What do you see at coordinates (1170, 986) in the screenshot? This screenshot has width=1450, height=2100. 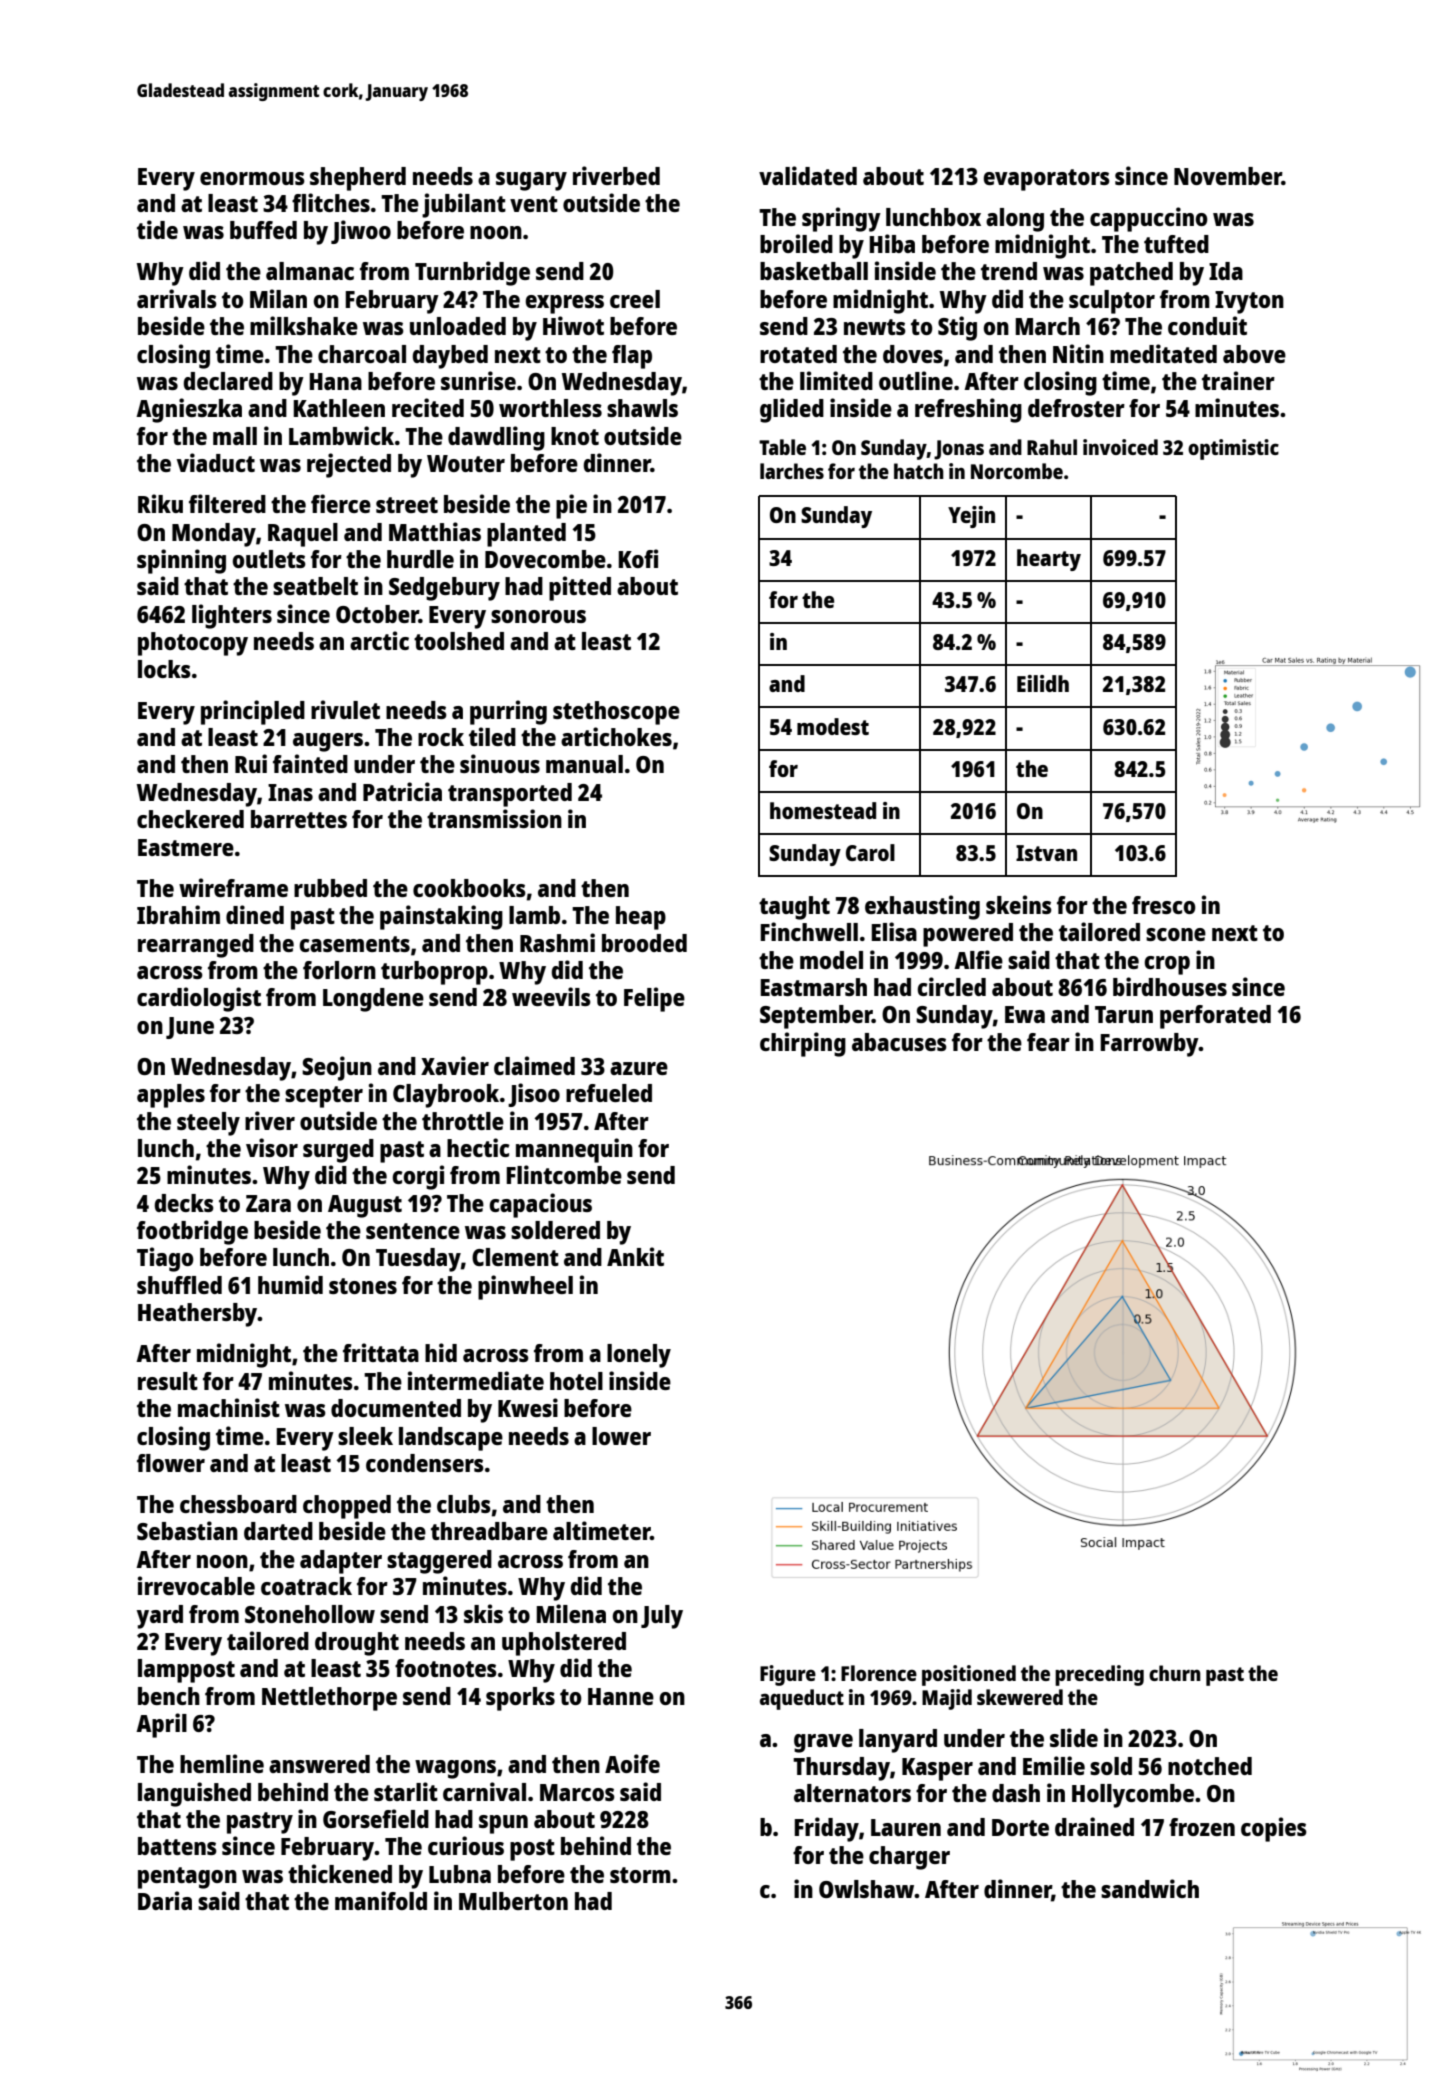 I see `birdhouses` at bounding box center [1170, 986].
